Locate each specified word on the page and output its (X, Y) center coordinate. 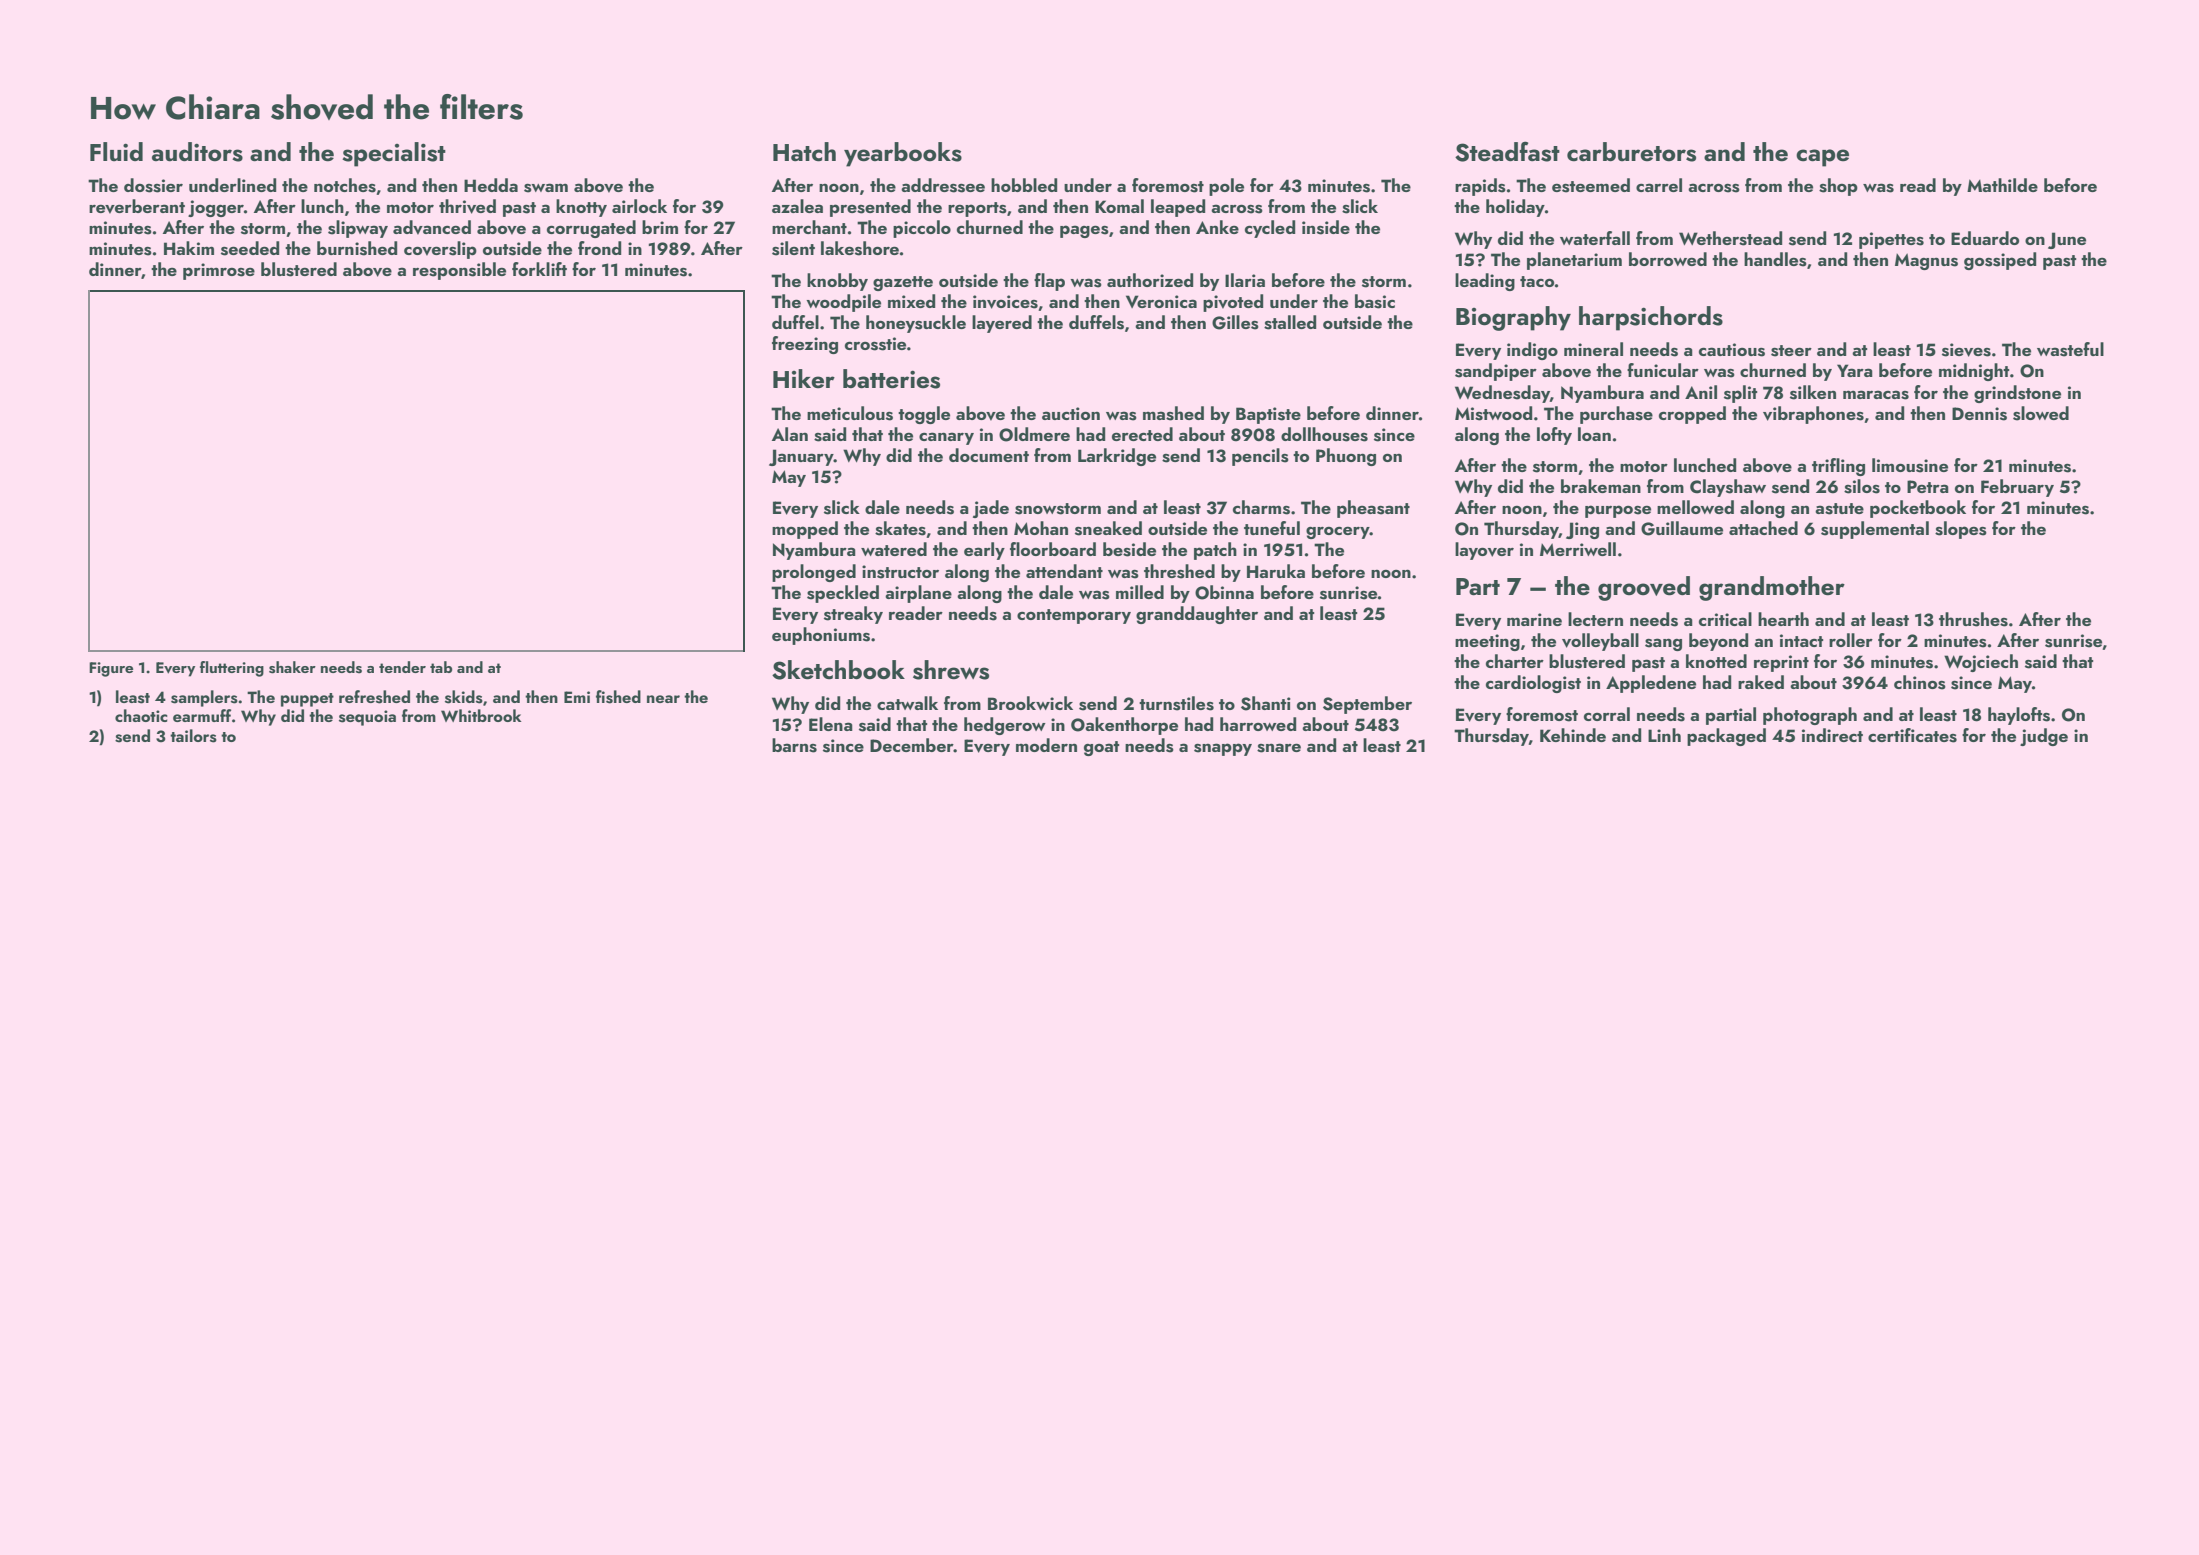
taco (1537, 281)
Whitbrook (481, 715)
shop (1838, 187)
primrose (219, 271)
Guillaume (1682, 528)
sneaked (1108, 528)
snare (1279, 748)
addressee (943, 185)
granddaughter (1197, 615)
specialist (394, 154)
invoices (1005, 302)
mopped (805, 530)
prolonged (814, 573)
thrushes (1973, 619)
